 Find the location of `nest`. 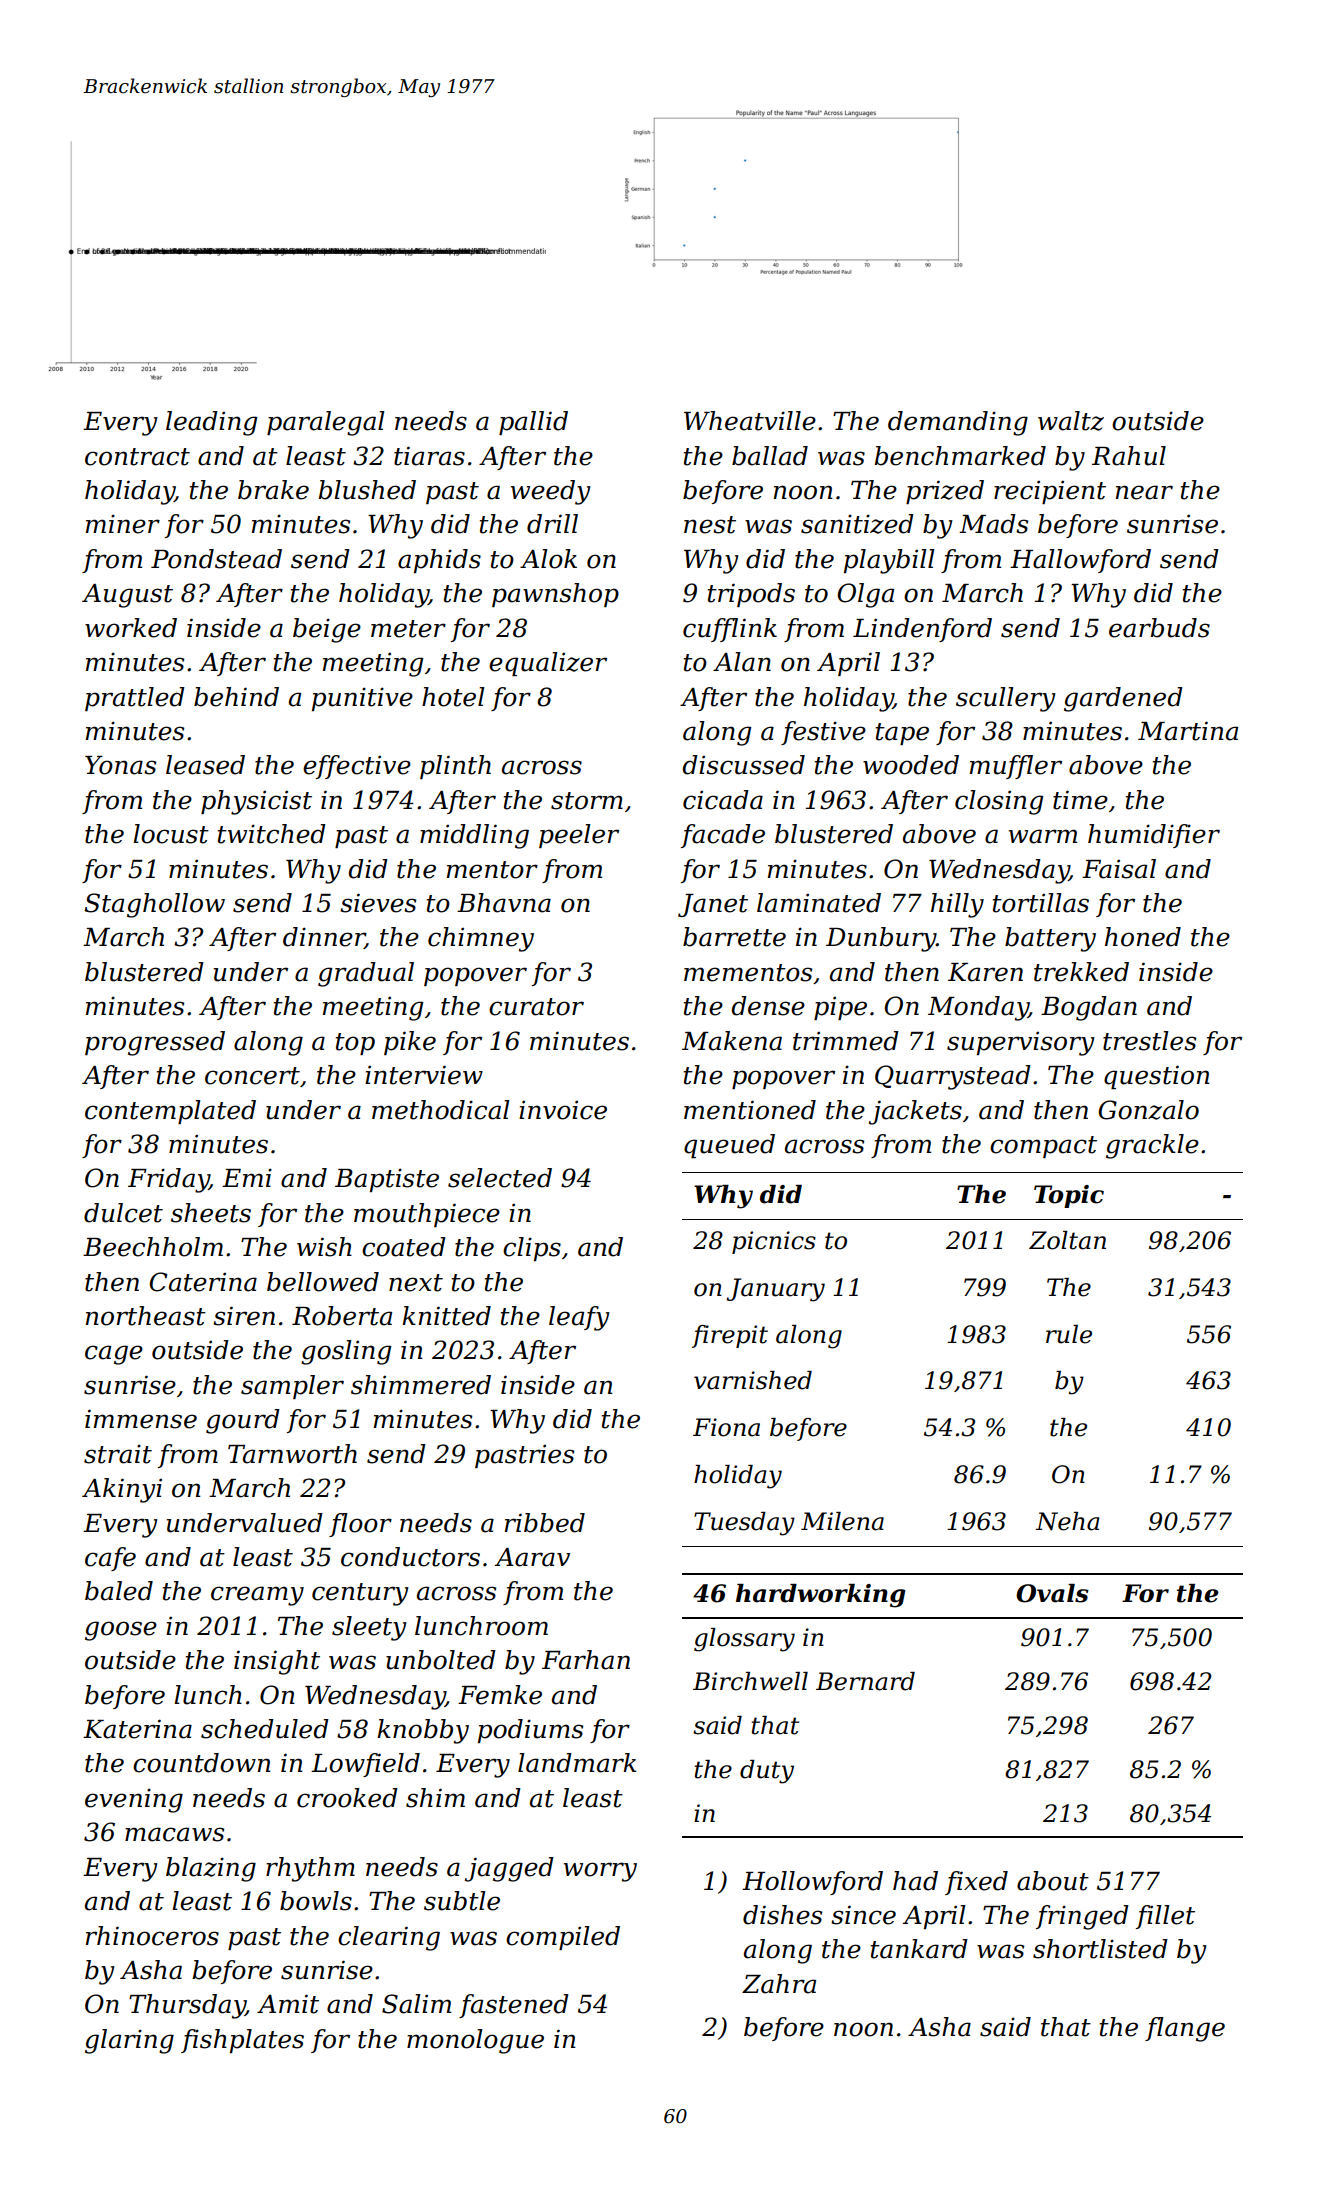

nest is located at coordinates (710, 525).
